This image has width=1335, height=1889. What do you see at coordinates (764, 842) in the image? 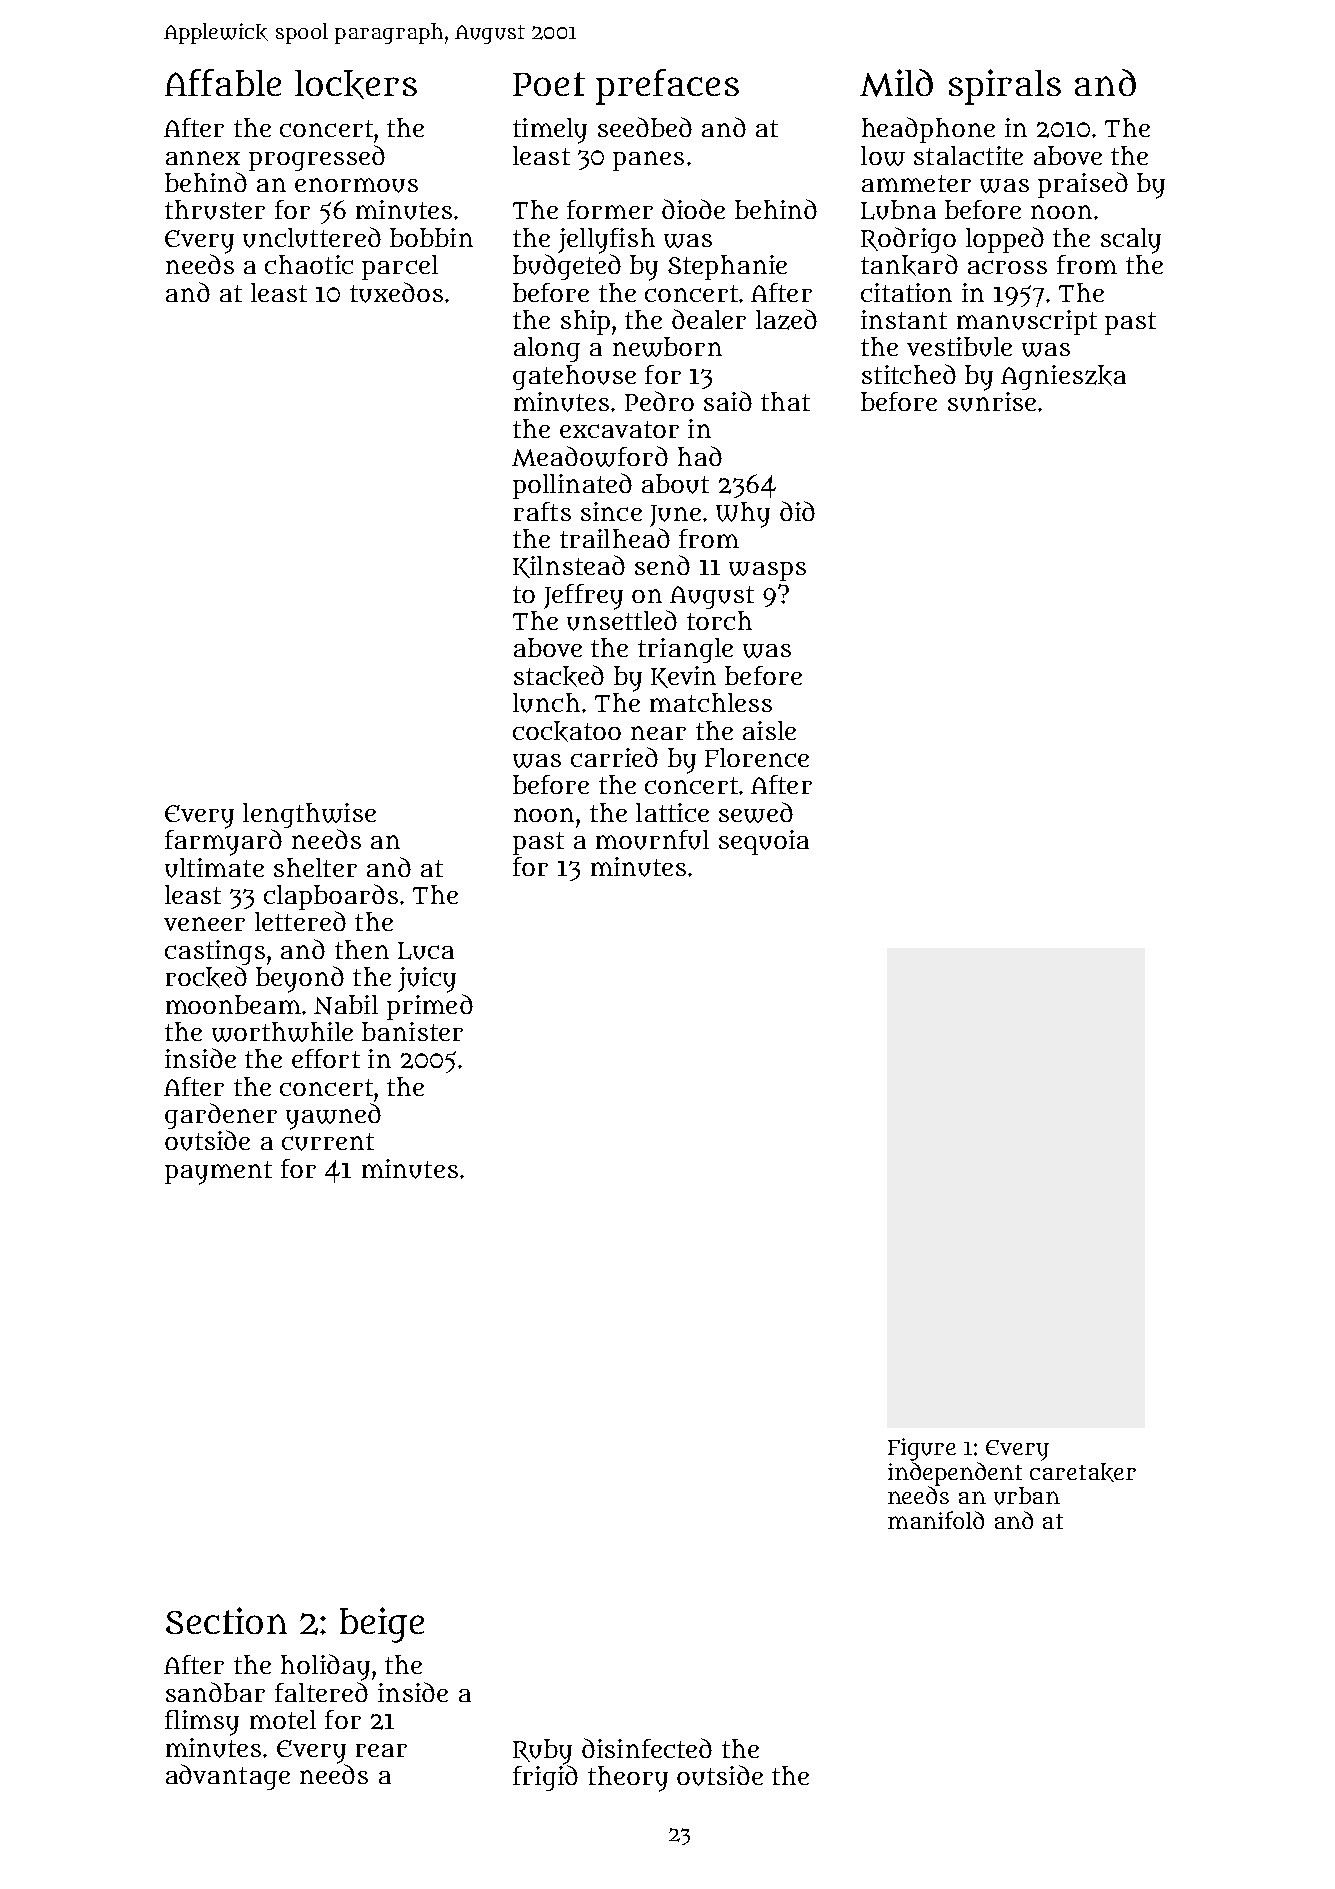
I see `sequoia` at bounding box center [764, 842].
